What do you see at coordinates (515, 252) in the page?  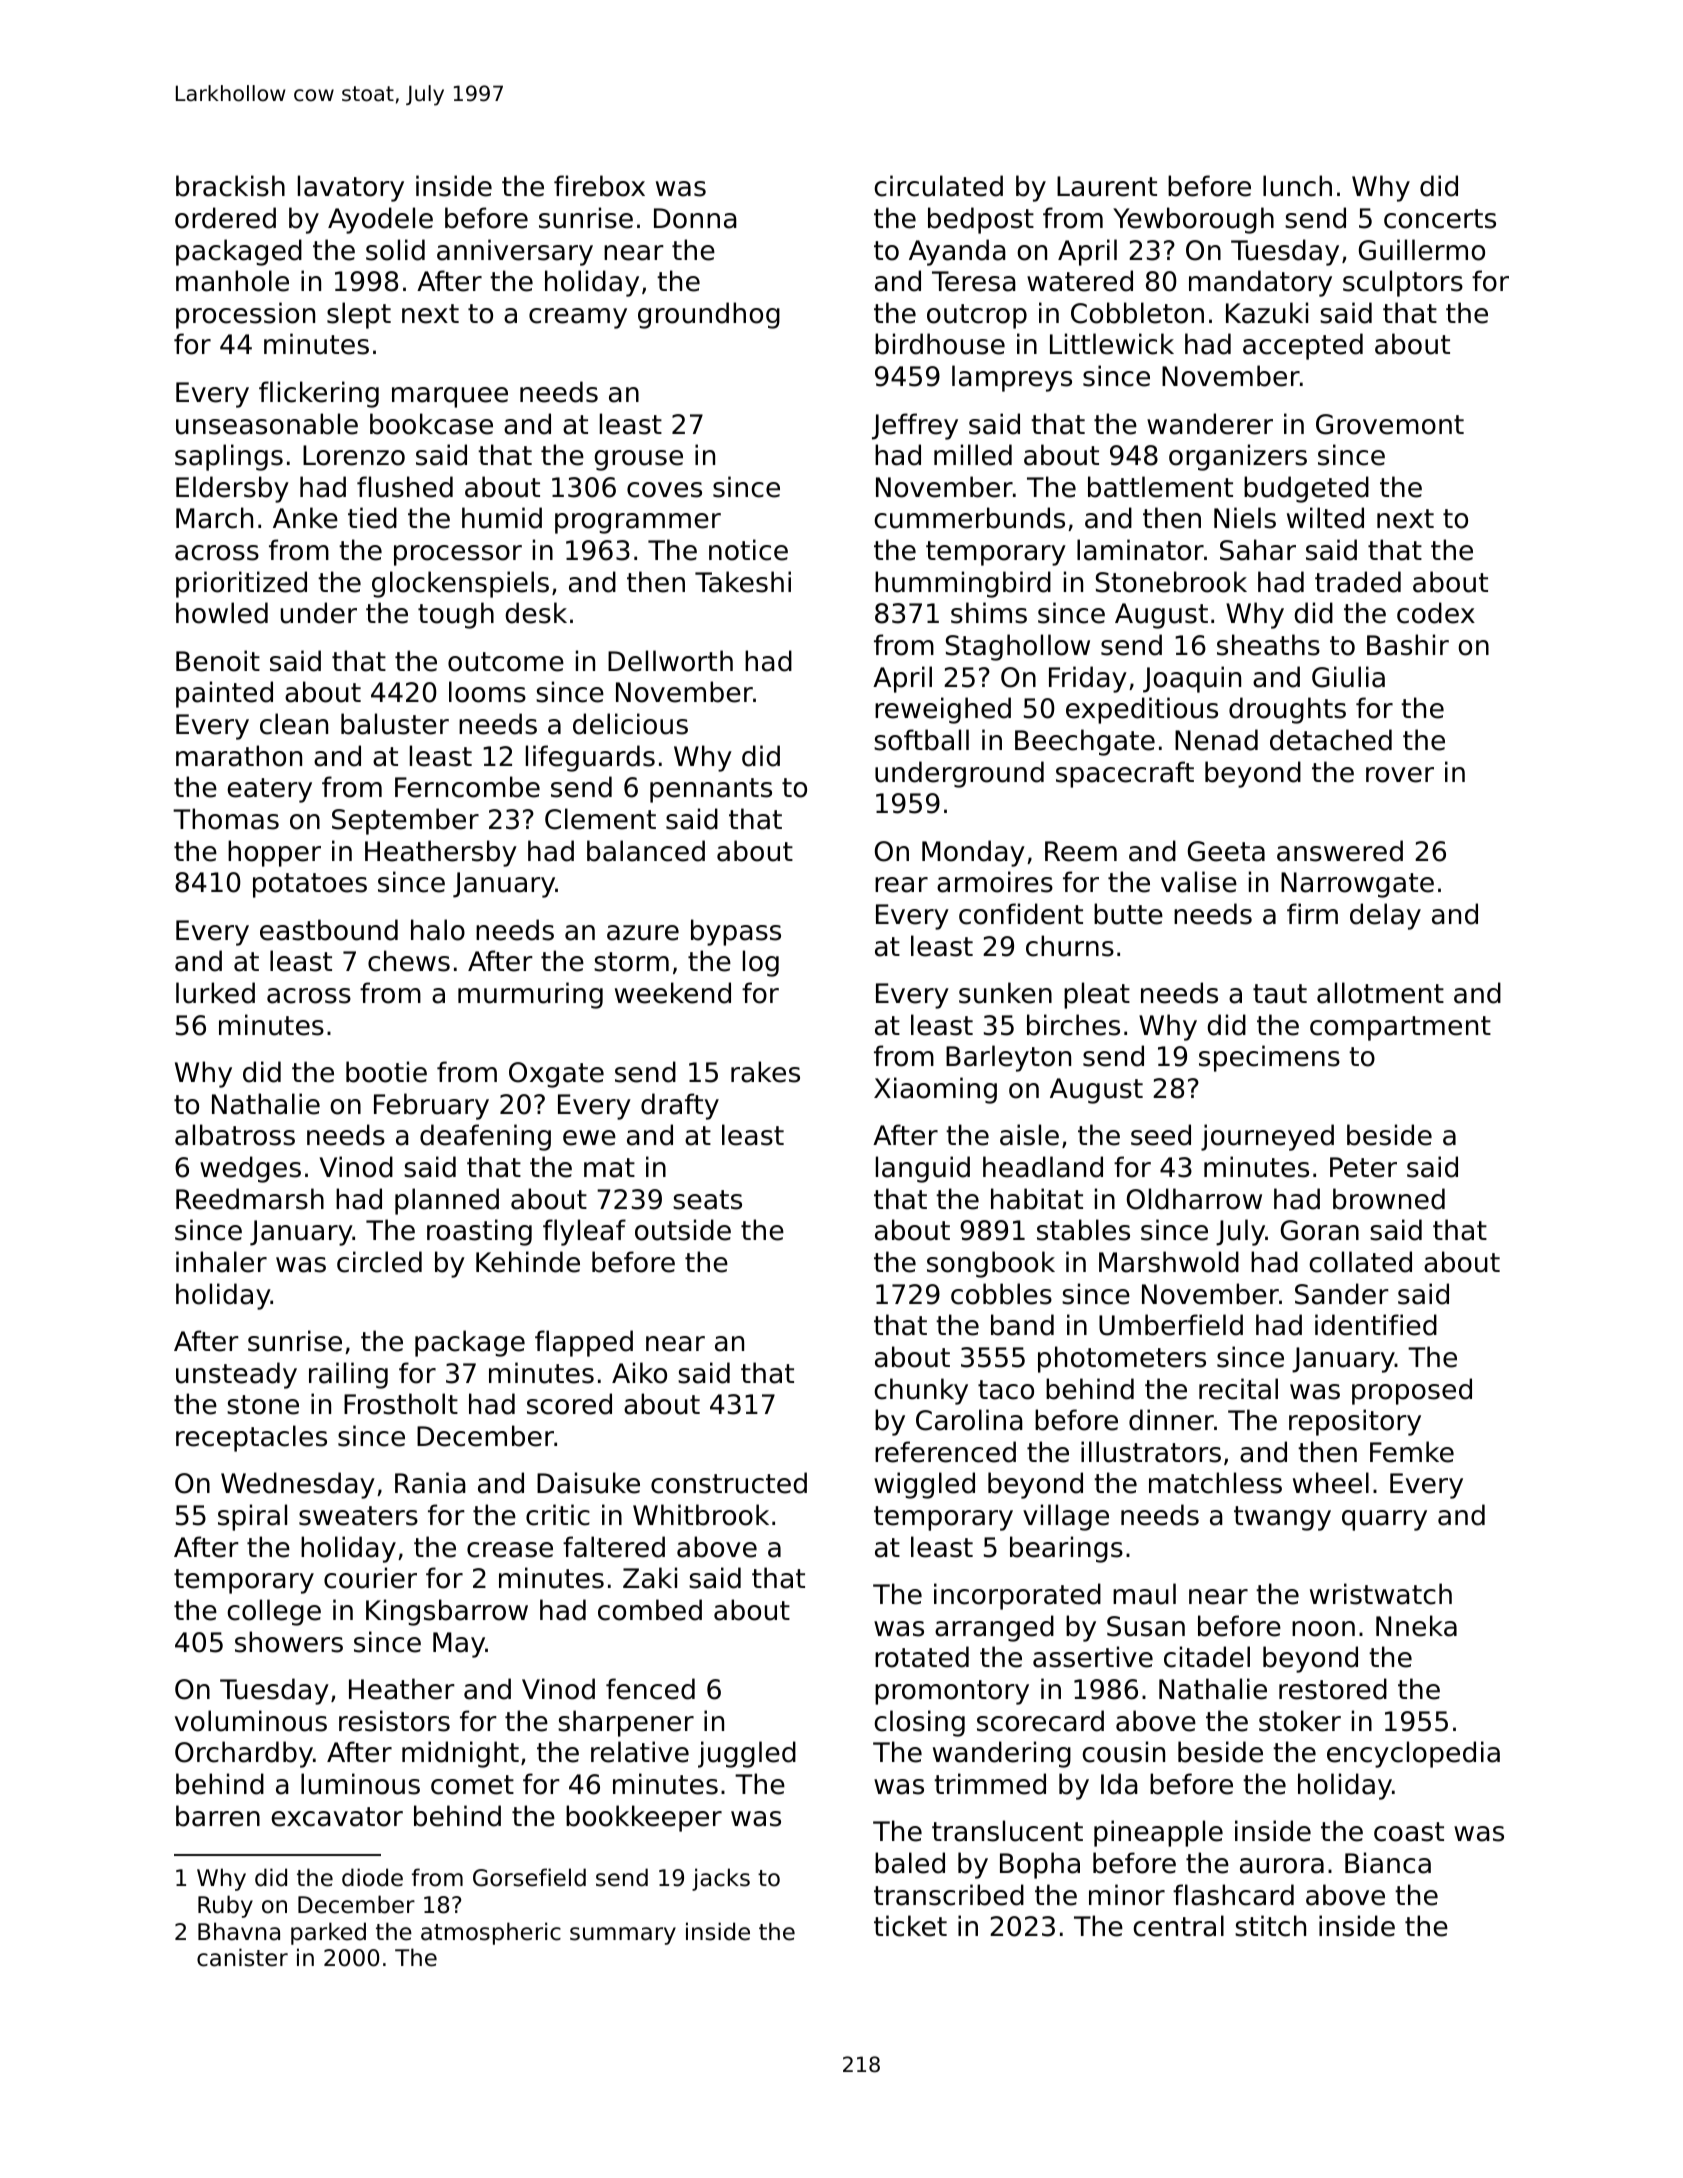 I see `anniversary` at bounding box center [515, 252].
